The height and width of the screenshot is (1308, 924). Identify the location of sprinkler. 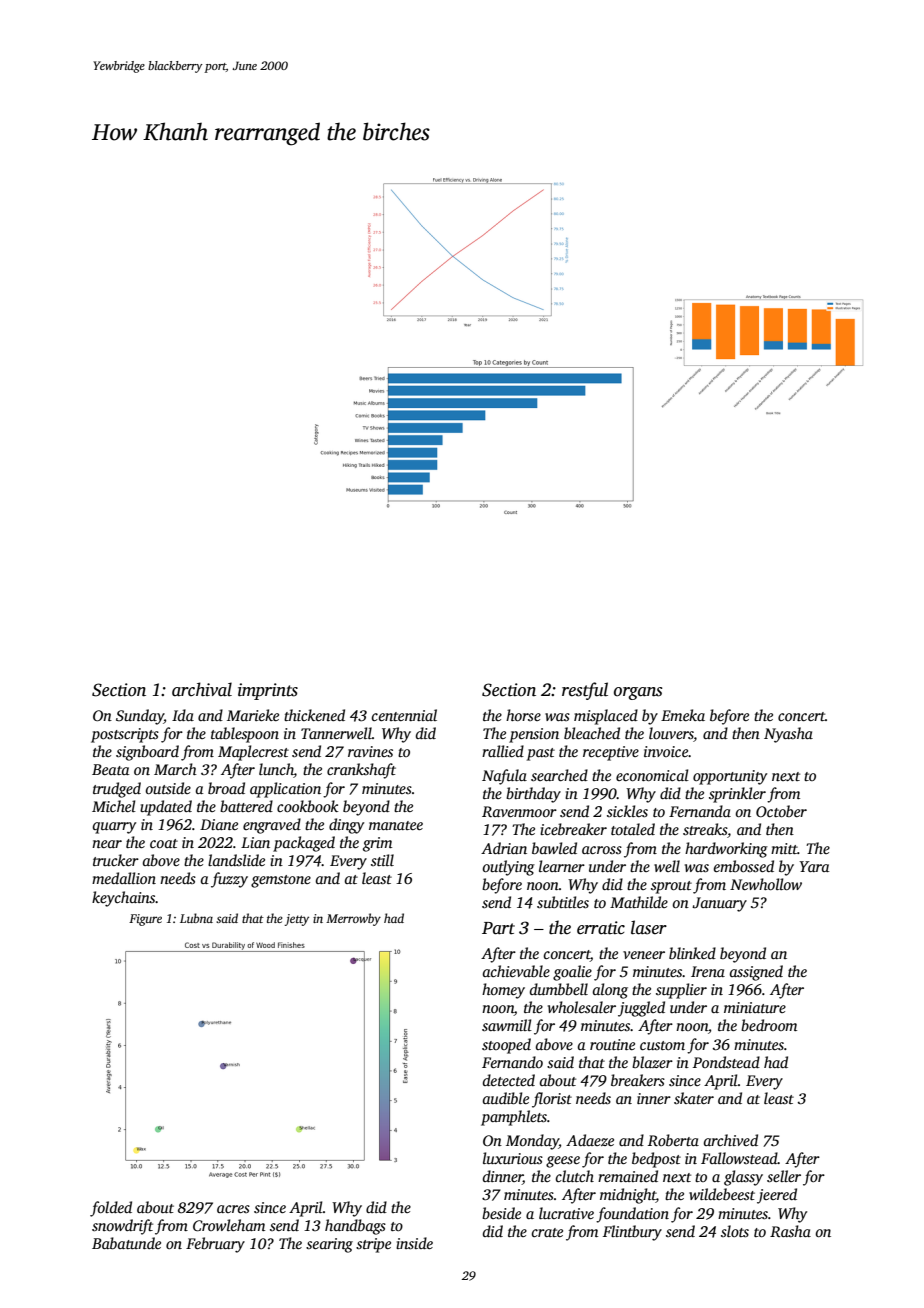
(737, 795).
